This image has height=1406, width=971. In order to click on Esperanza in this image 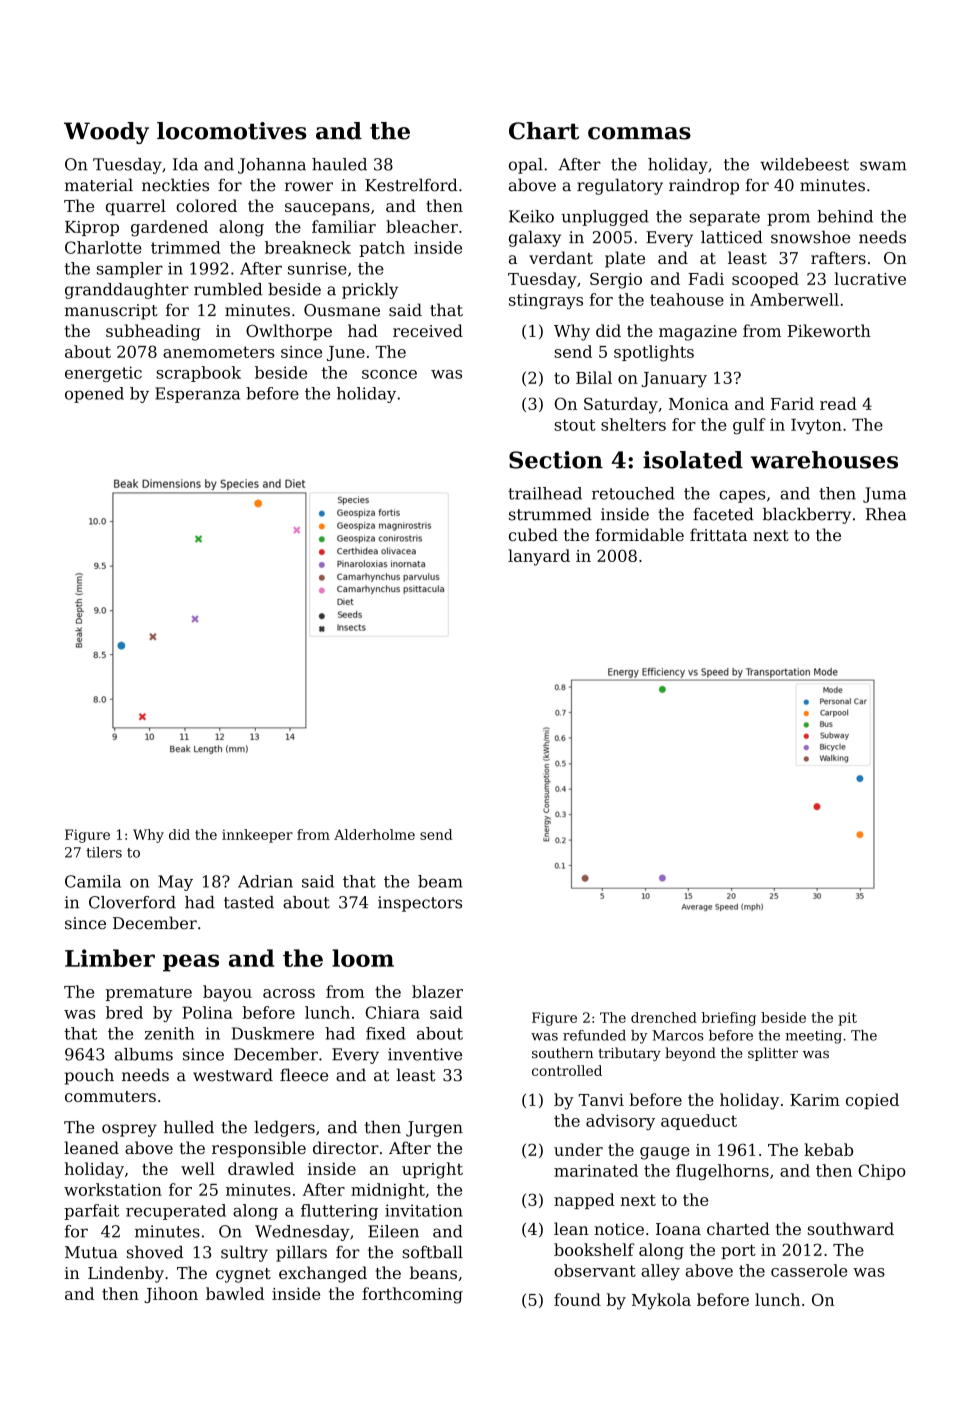, I will do `click(197, 395)`.
